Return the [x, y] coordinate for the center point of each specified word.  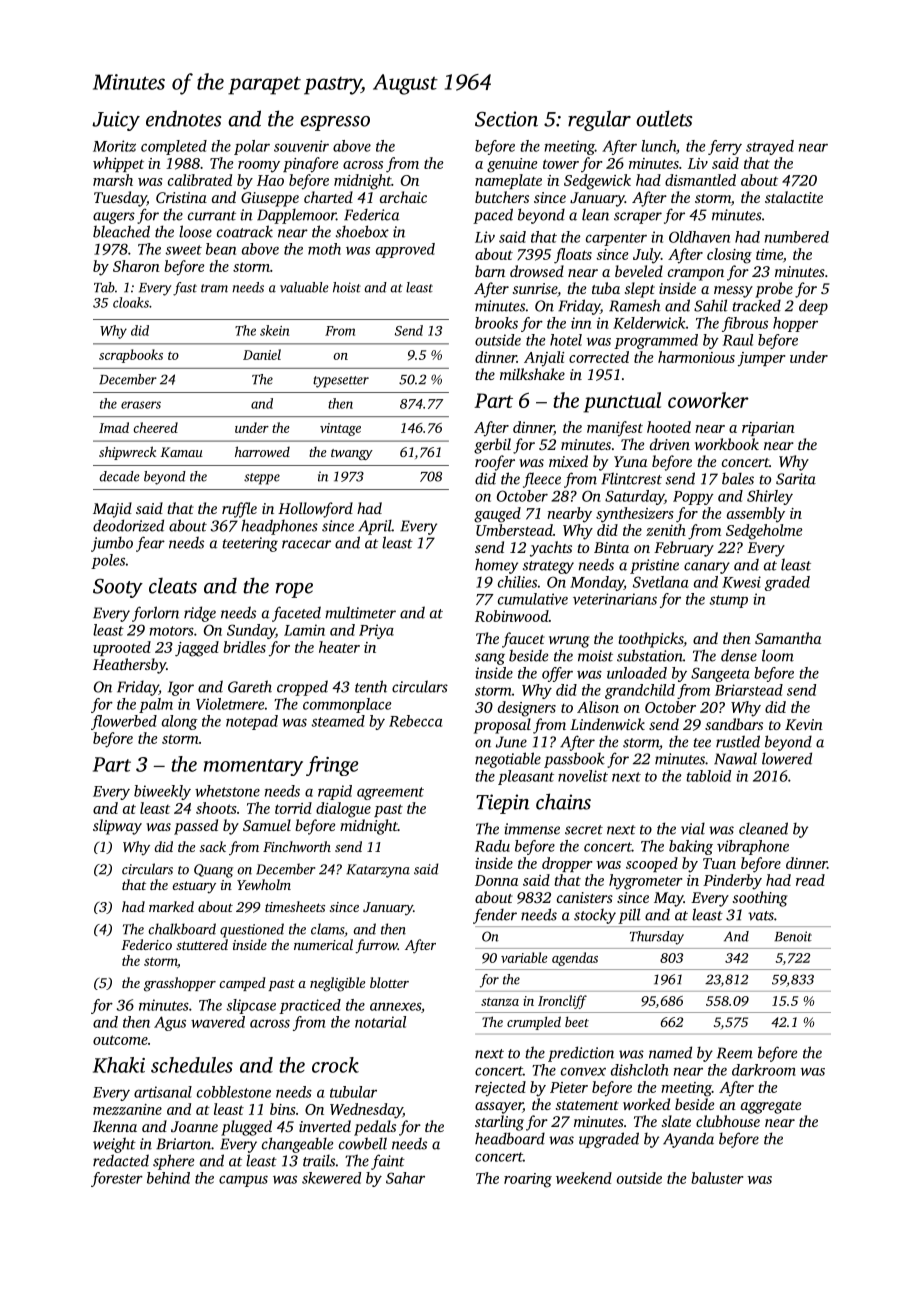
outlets [664, 118]
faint [388, 1162]
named [670, 1052]
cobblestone [234, 1092]
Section [506, 119]
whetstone [227, 791]
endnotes [183, 118]
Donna [496, 880]
